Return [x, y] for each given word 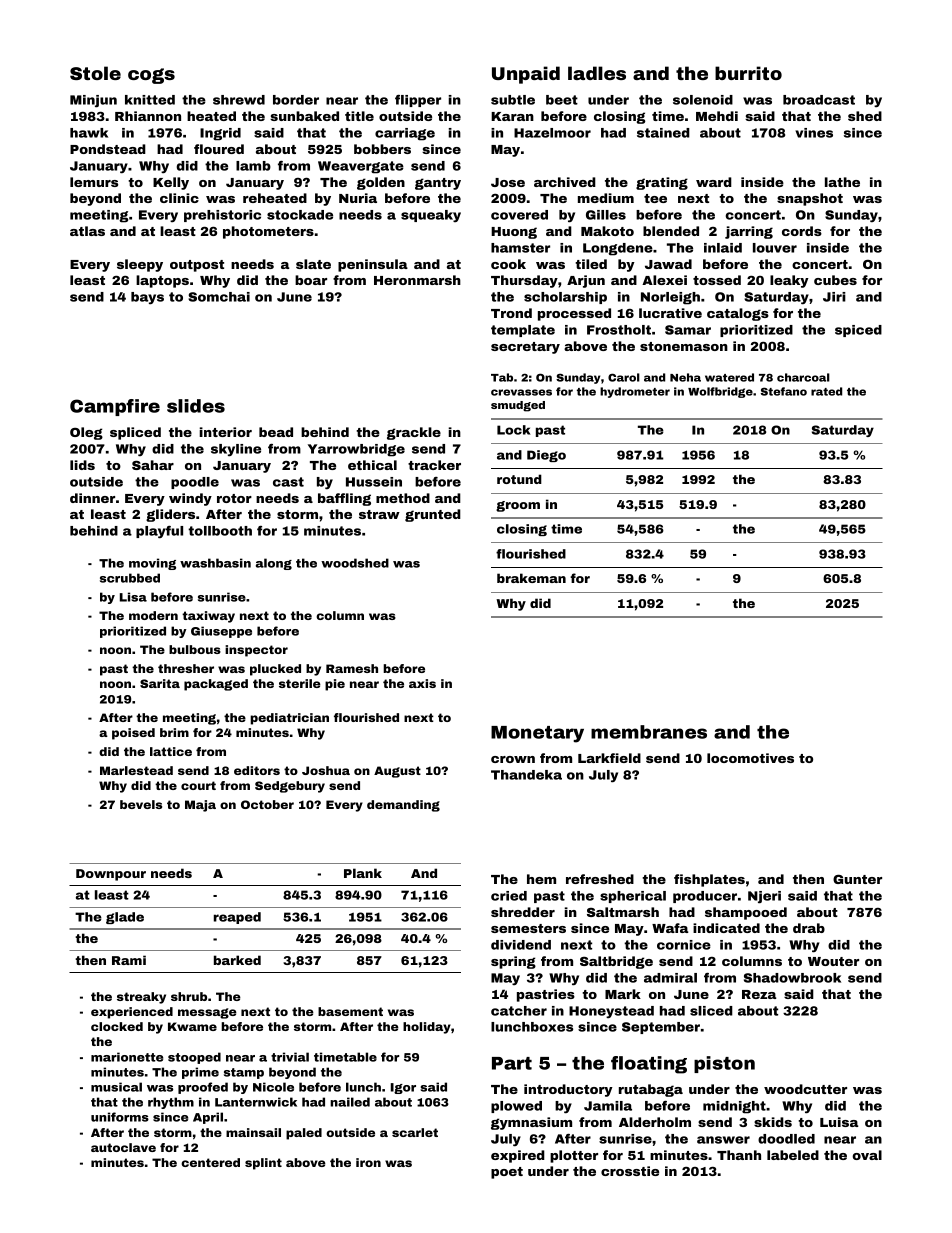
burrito [748, 73]
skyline [236, 450]
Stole [95, 73]
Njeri [764, 897]
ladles [597, 73]
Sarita [160, 683]
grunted [433, 515]
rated [826, 391]
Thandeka [526, 775]
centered [210, 1162]
